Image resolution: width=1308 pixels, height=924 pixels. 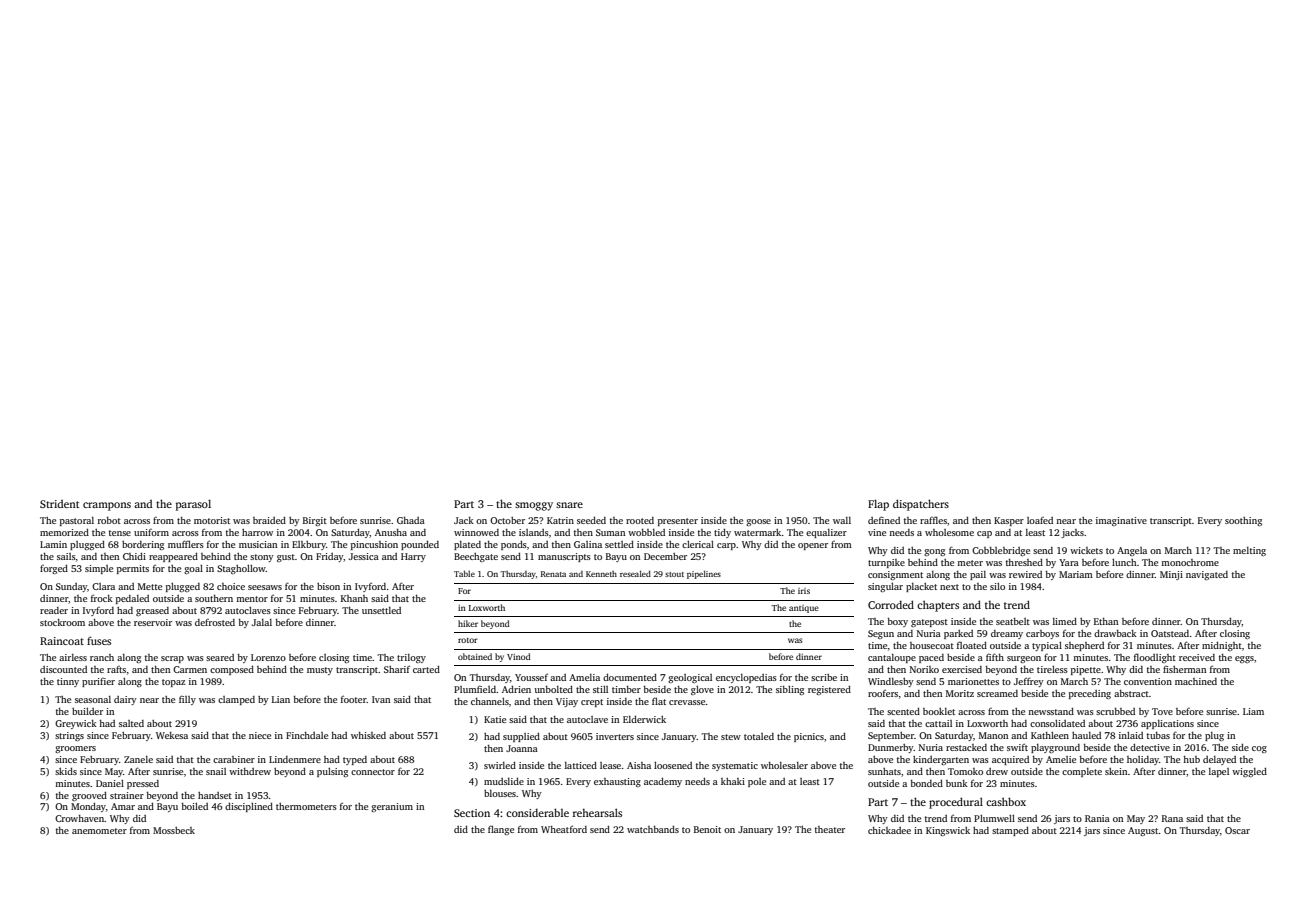 I want to click on grooved, so click(x=89, y=796).
